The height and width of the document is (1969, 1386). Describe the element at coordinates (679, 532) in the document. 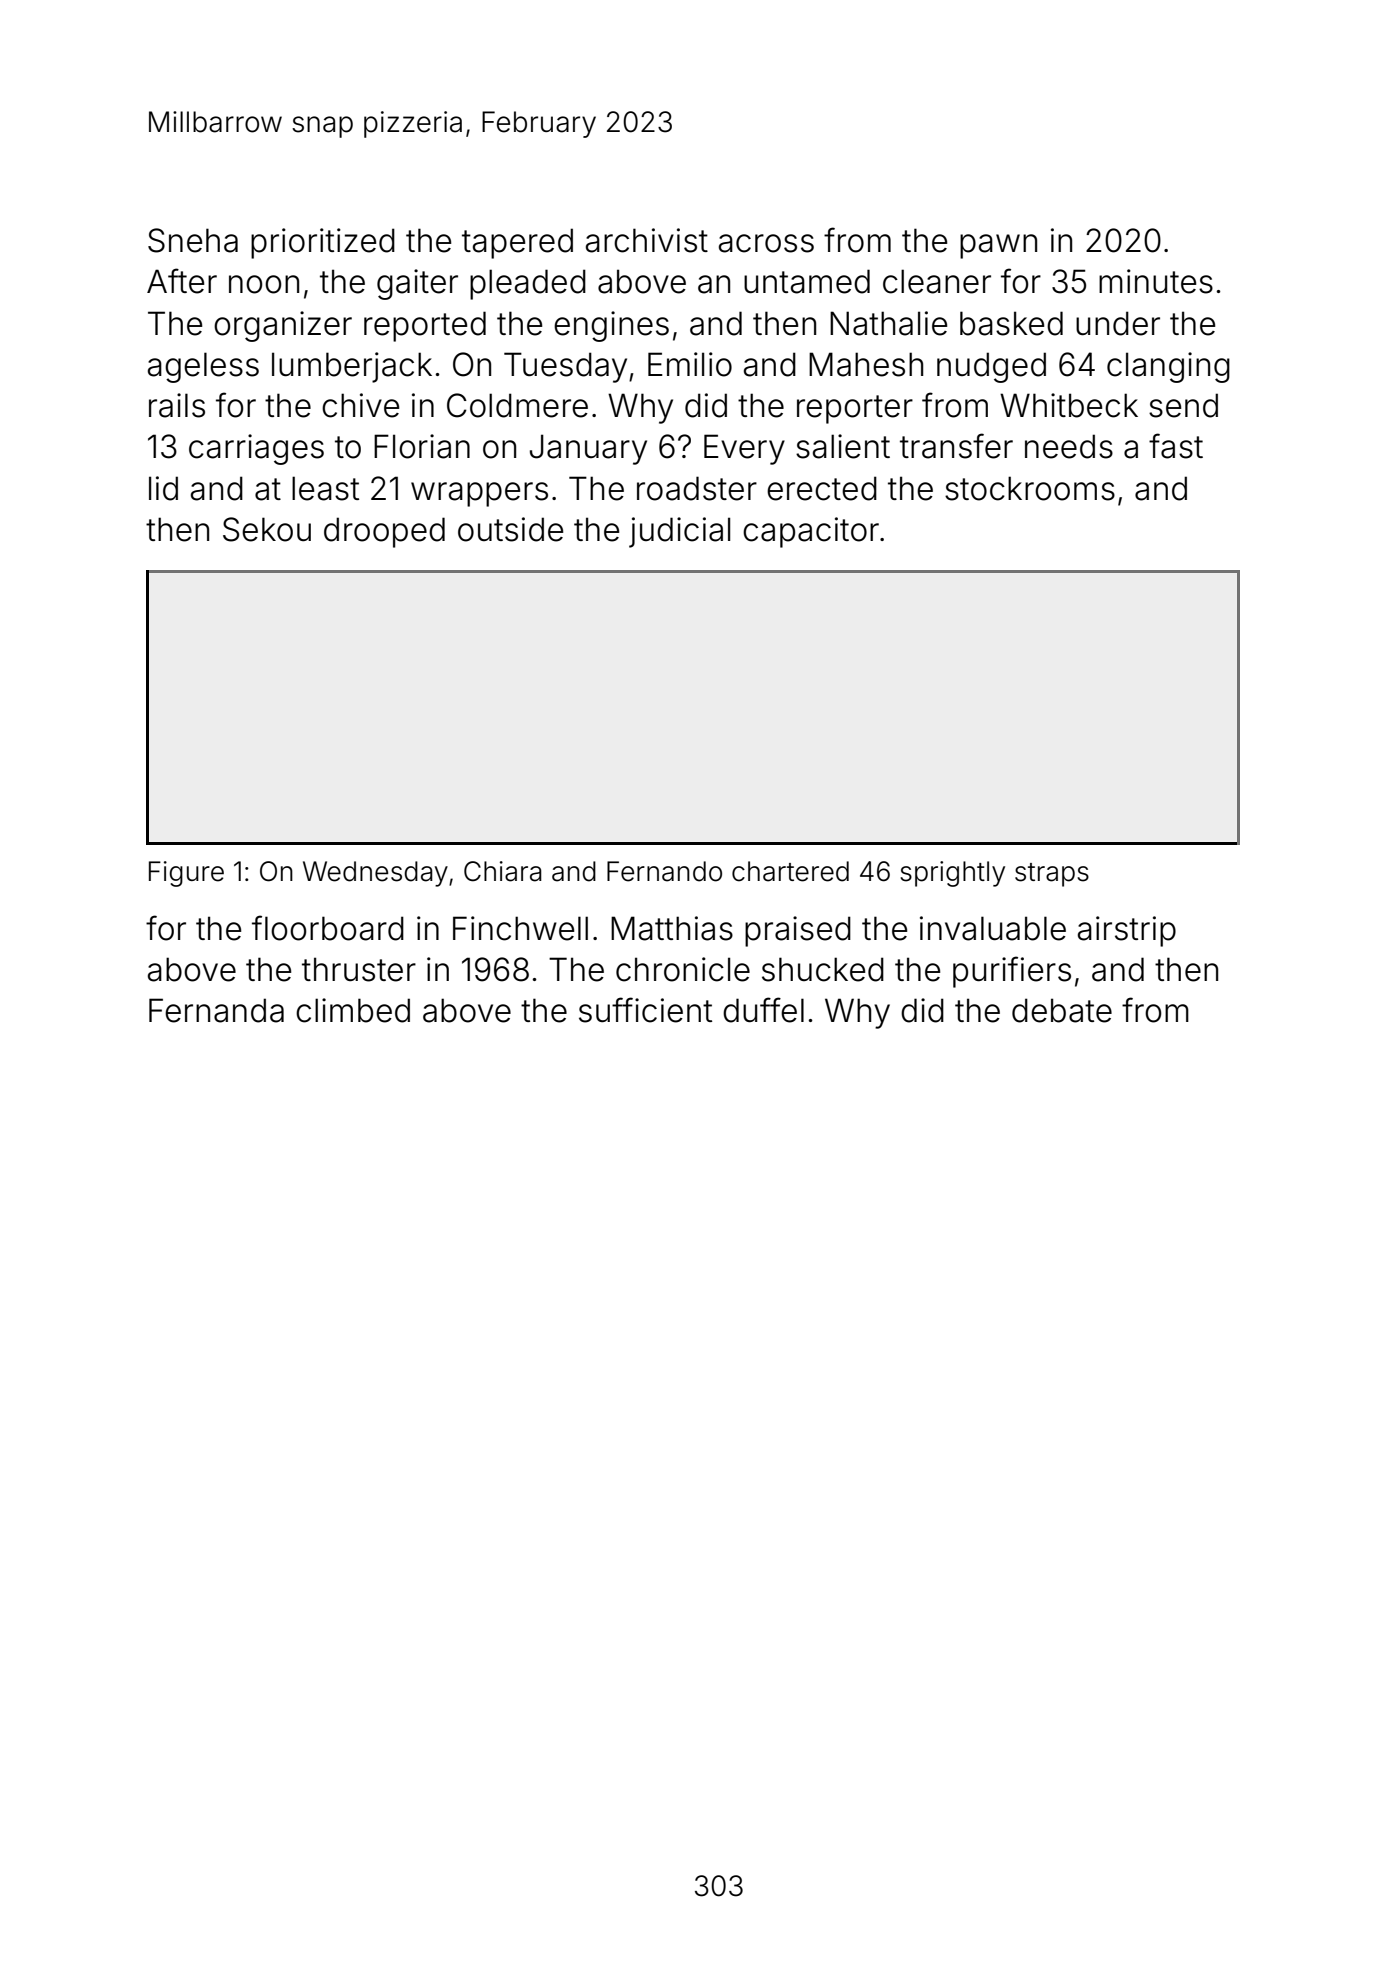

I see `judicial` at that location.
